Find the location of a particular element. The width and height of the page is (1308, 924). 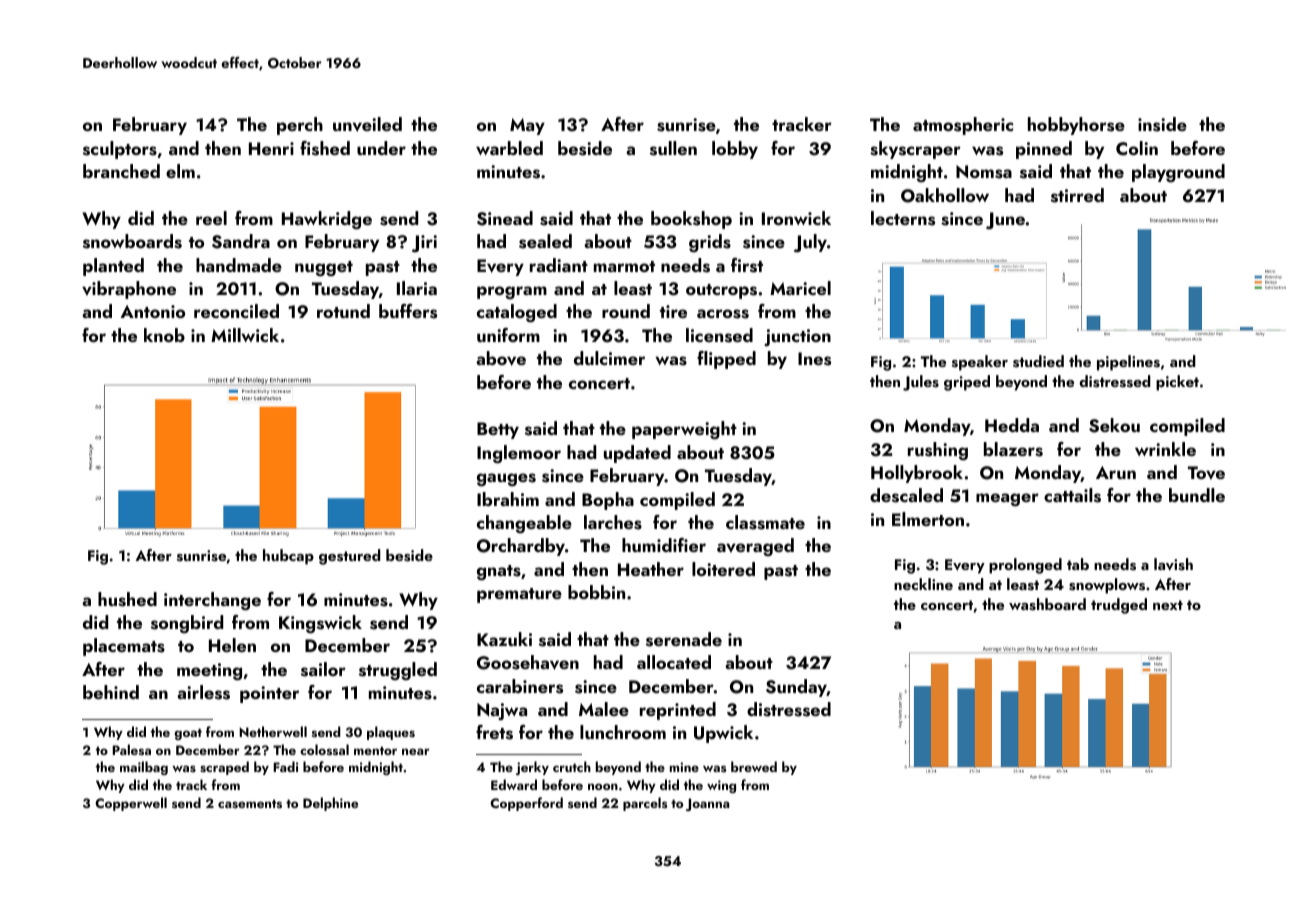

Antonio is located at coordinates (152, 311).
